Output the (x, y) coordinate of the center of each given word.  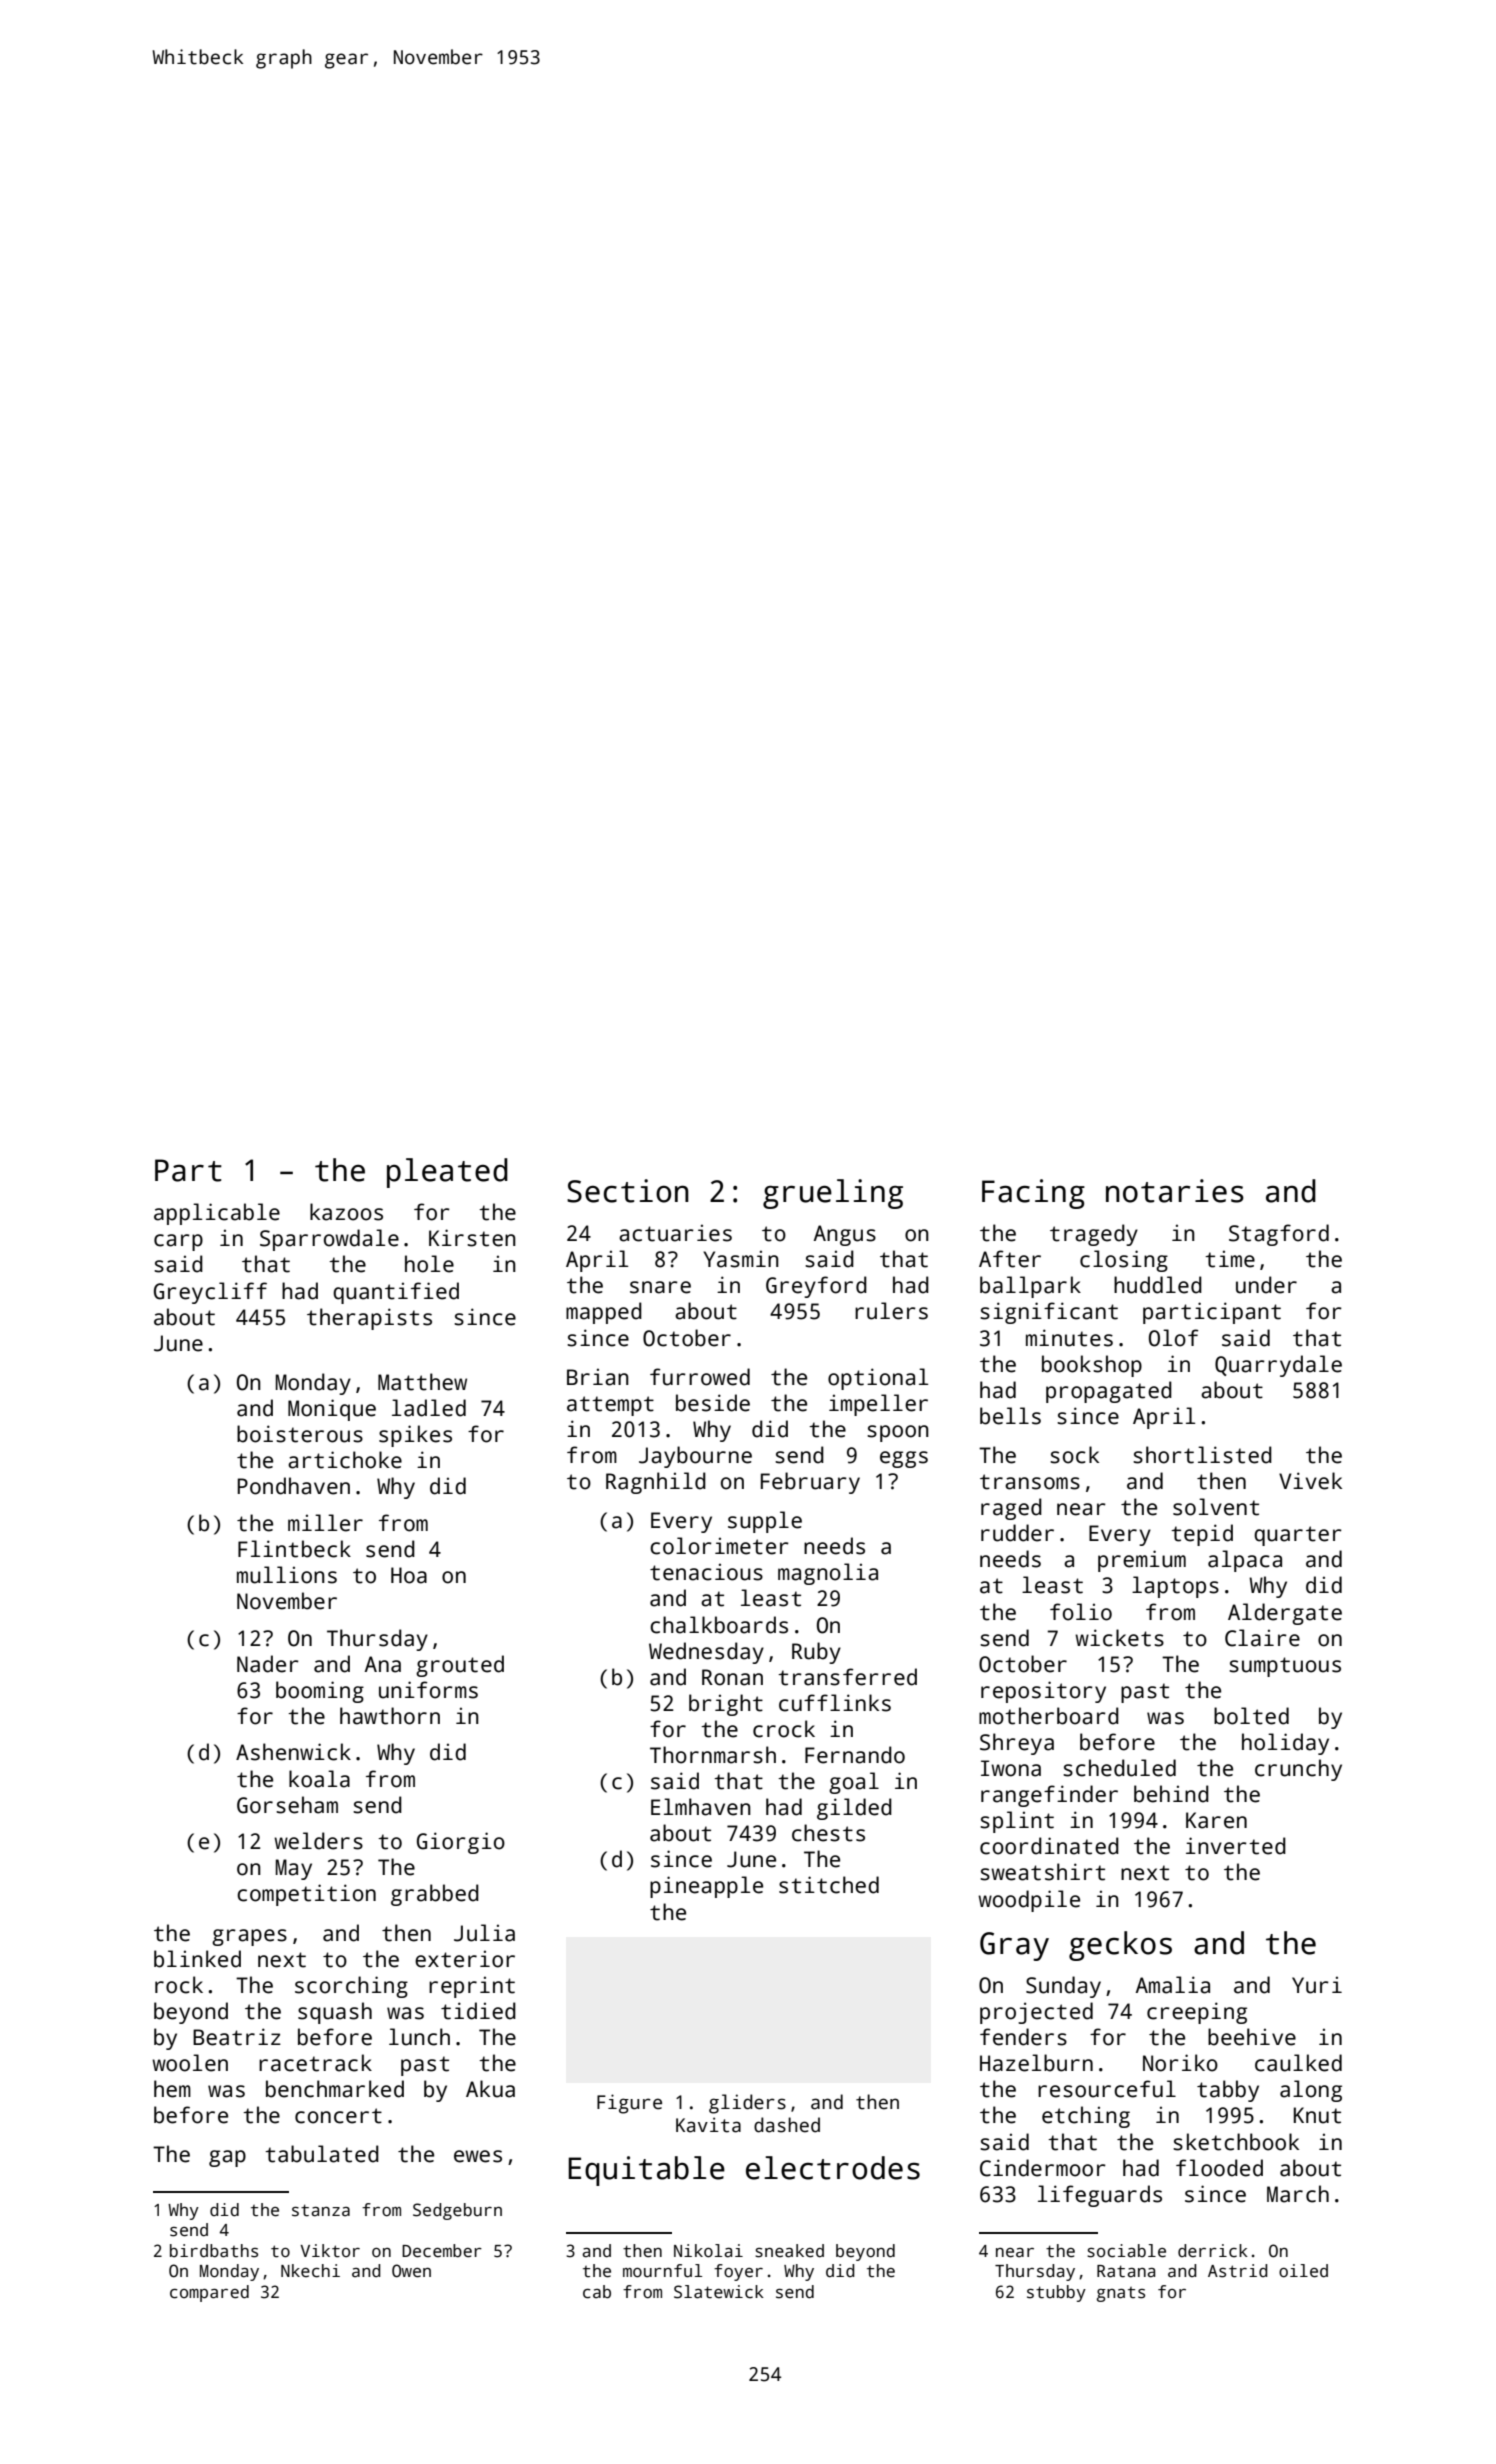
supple (765, 1522)
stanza (321, 2210)
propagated (1109, 1392)
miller (325, 1523)
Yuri (1317, 1985)
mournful (662, 2271)
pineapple (706, 1887)
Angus (845, 1235)
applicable (217, 1214)
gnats (1121, 2294)
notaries (1175, 1191)
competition (306, 1895)
